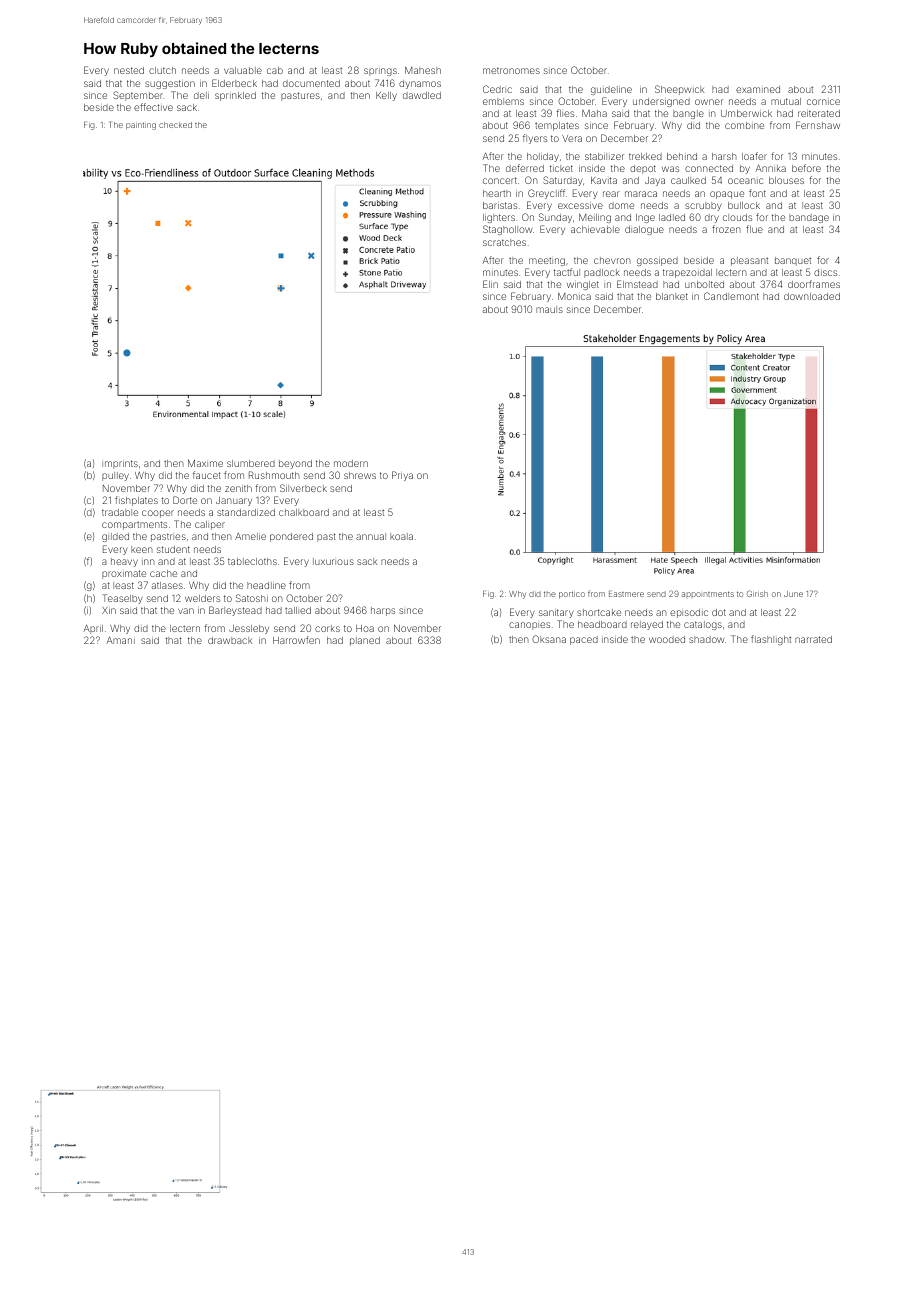 The height and width of the document is (1308, 924). What do you see at coordinates (813, 639) in the document?
I see `narrated` at bounding box center [813, 639].
